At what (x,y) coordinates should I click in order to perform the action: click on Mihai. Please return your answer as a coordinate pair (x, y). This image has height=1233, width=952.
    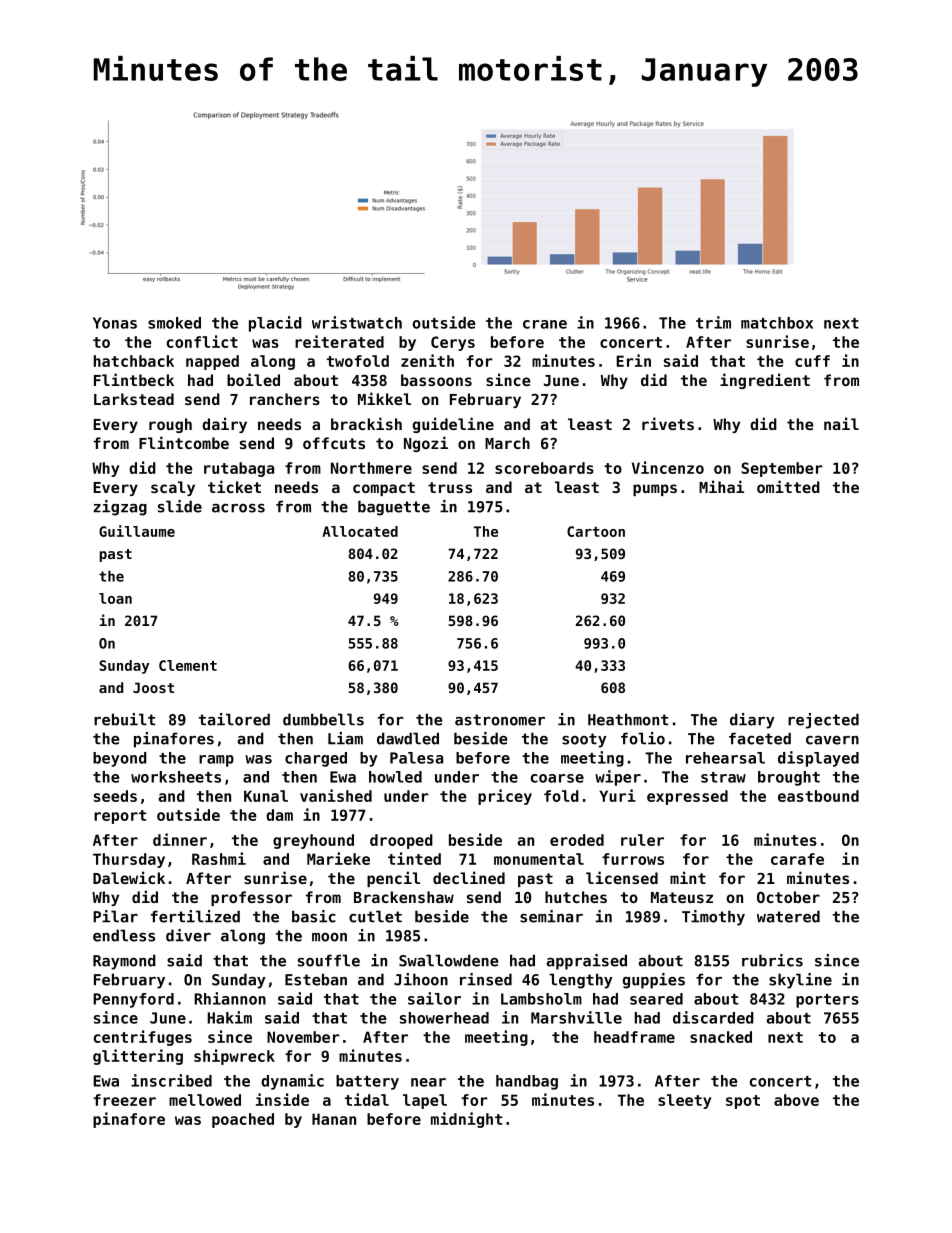
    Looking at the image, I should click on (721, 486).
